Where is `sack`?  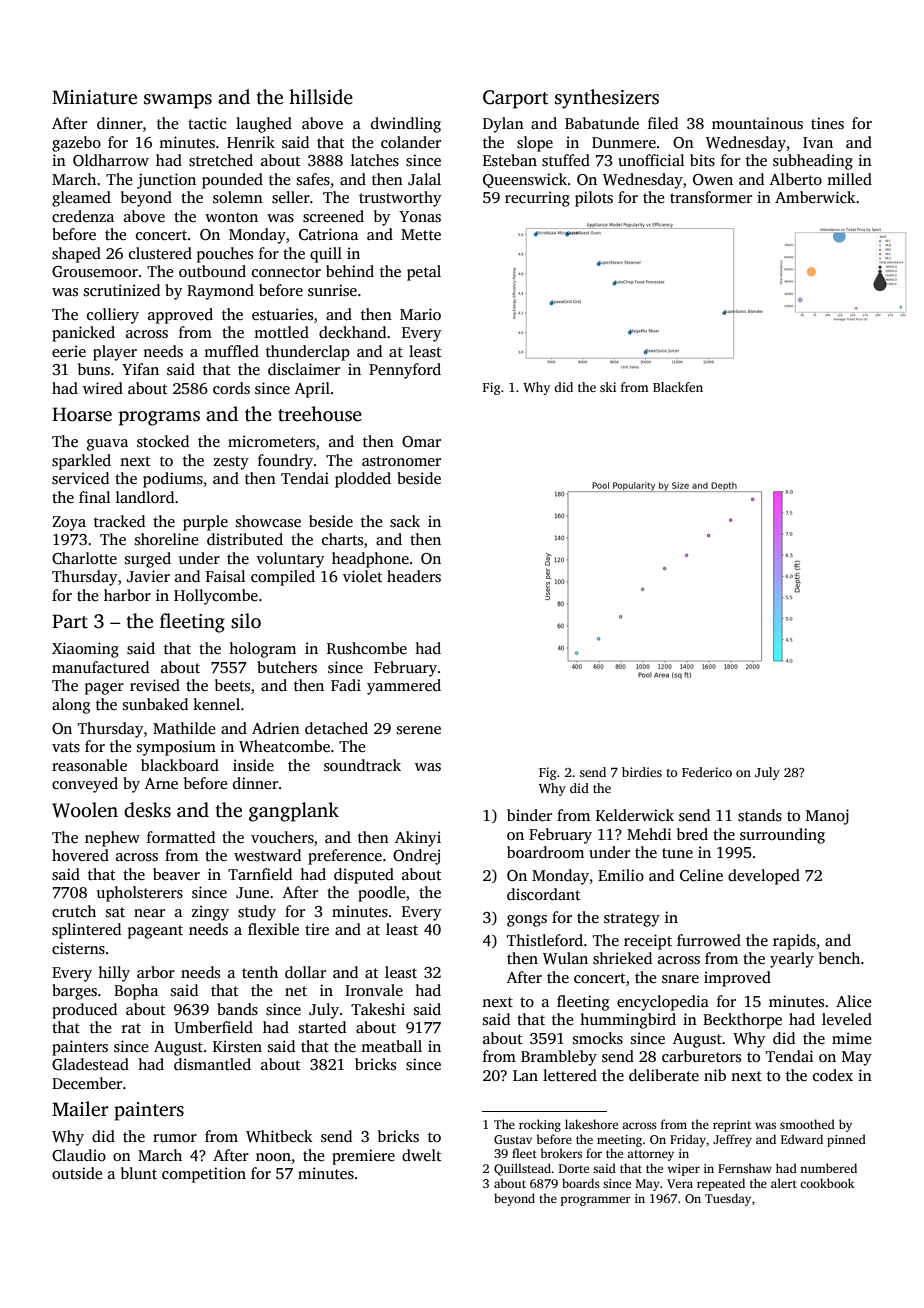
sack is located at coordinates (405, 521).
